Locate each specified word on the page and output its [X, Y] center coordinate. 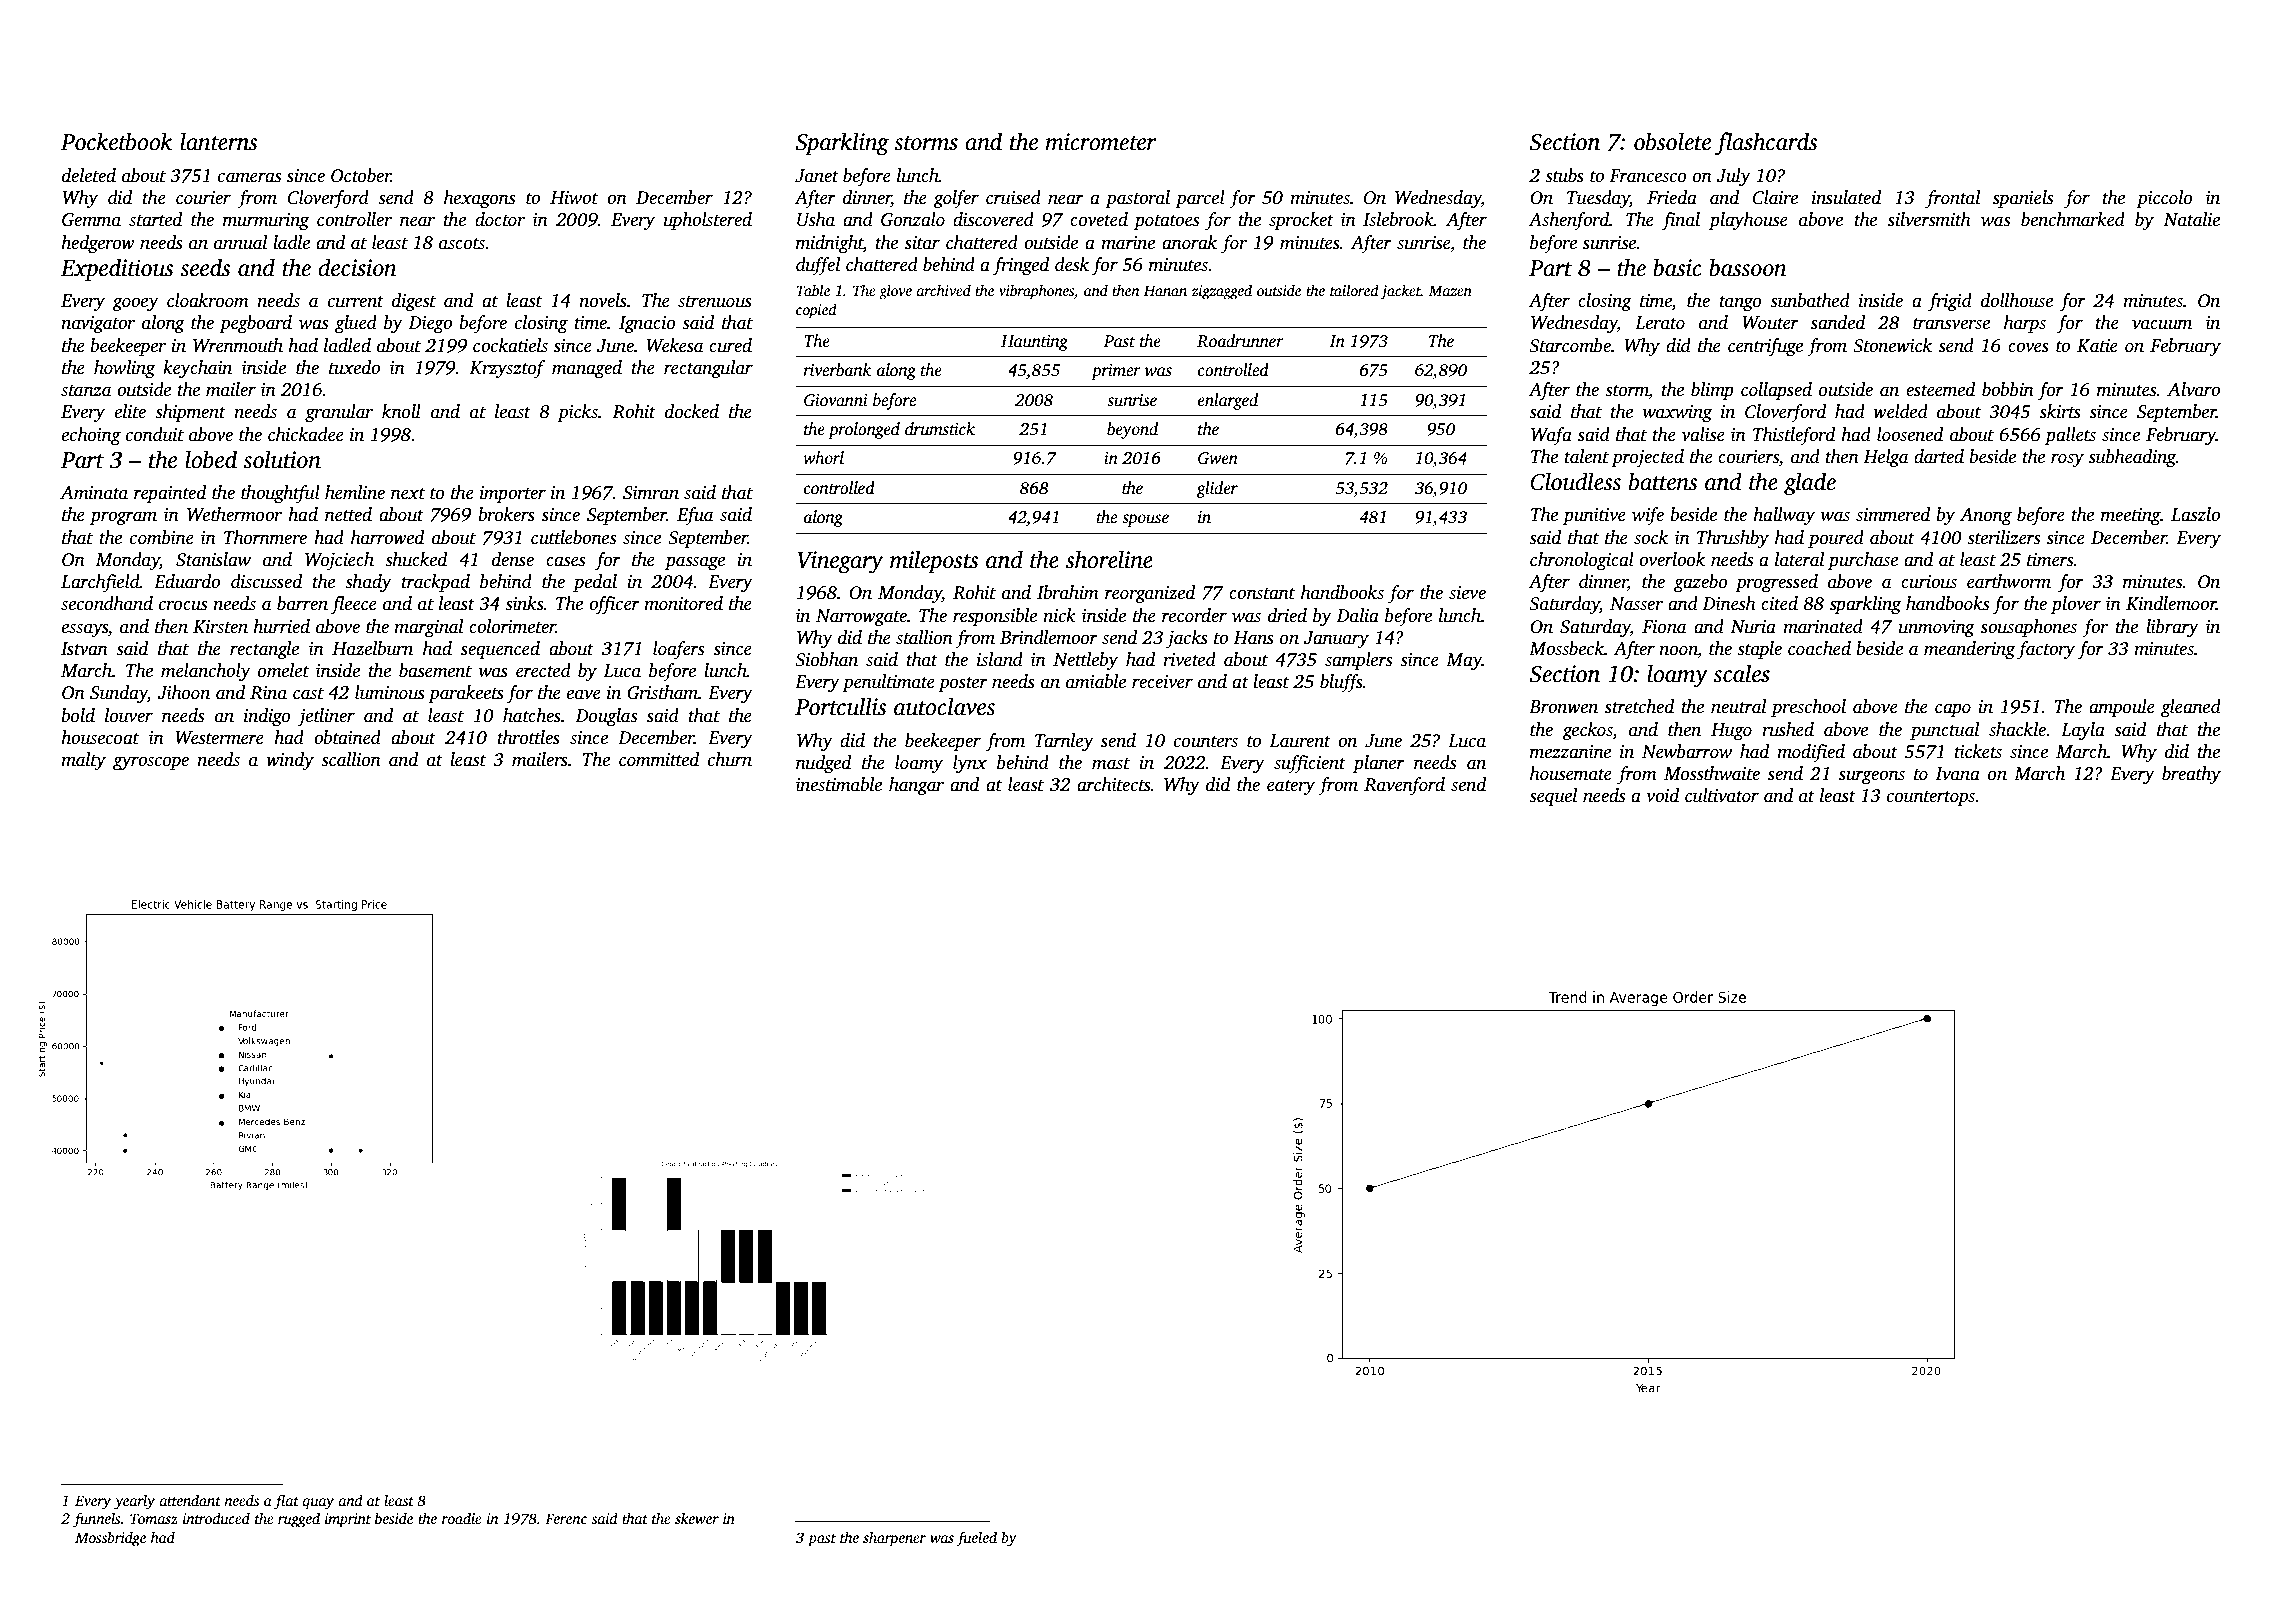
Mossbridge [110, 1539]
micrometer [1101, 142]
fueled [976, 1539]
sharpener [894, 1539]
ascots [462, 244]
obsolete [1672, 141]
